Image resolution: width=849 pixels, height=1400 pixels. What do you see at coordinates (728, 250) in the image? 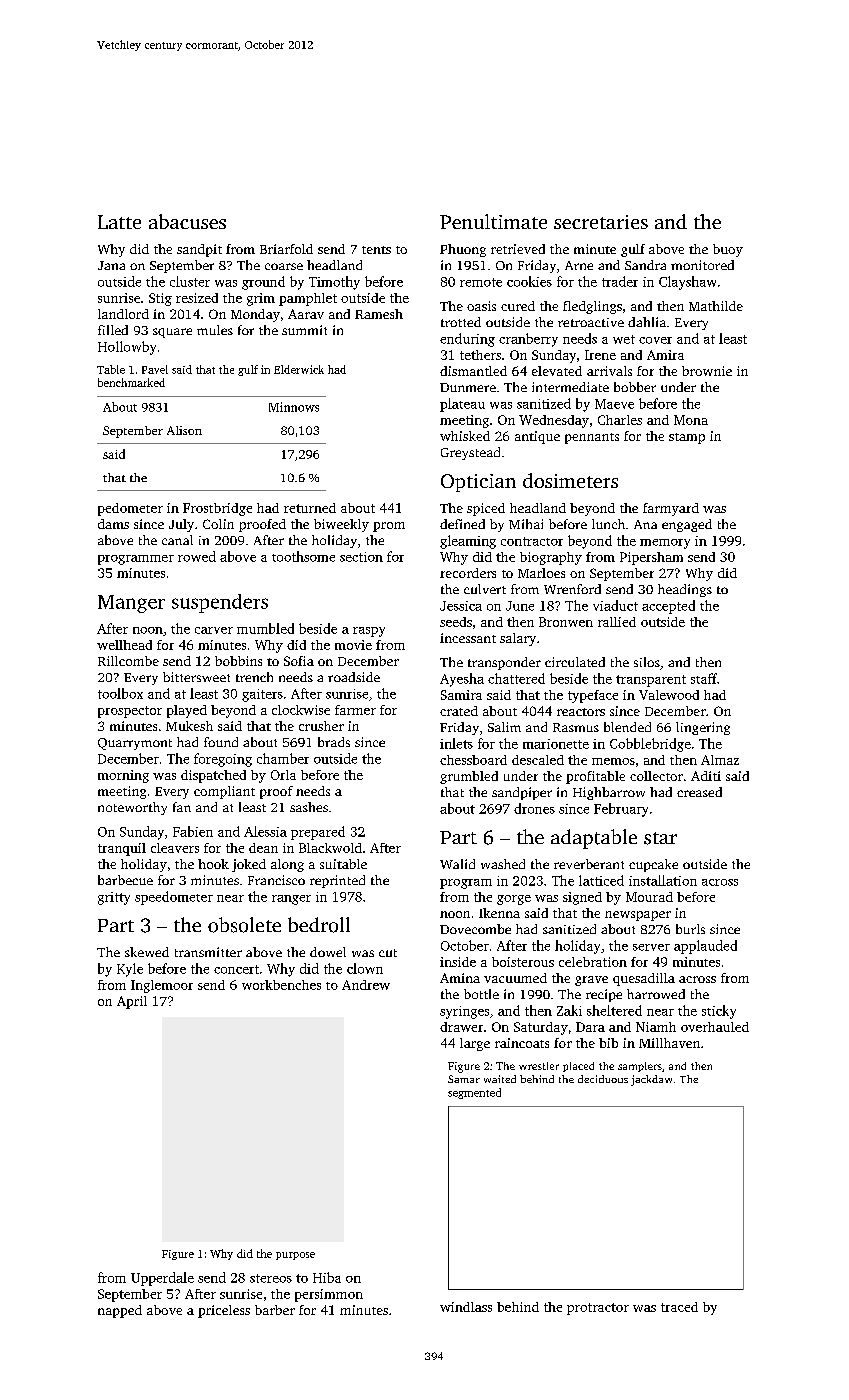
I see `buoy` at bounding box center [728, 250].
